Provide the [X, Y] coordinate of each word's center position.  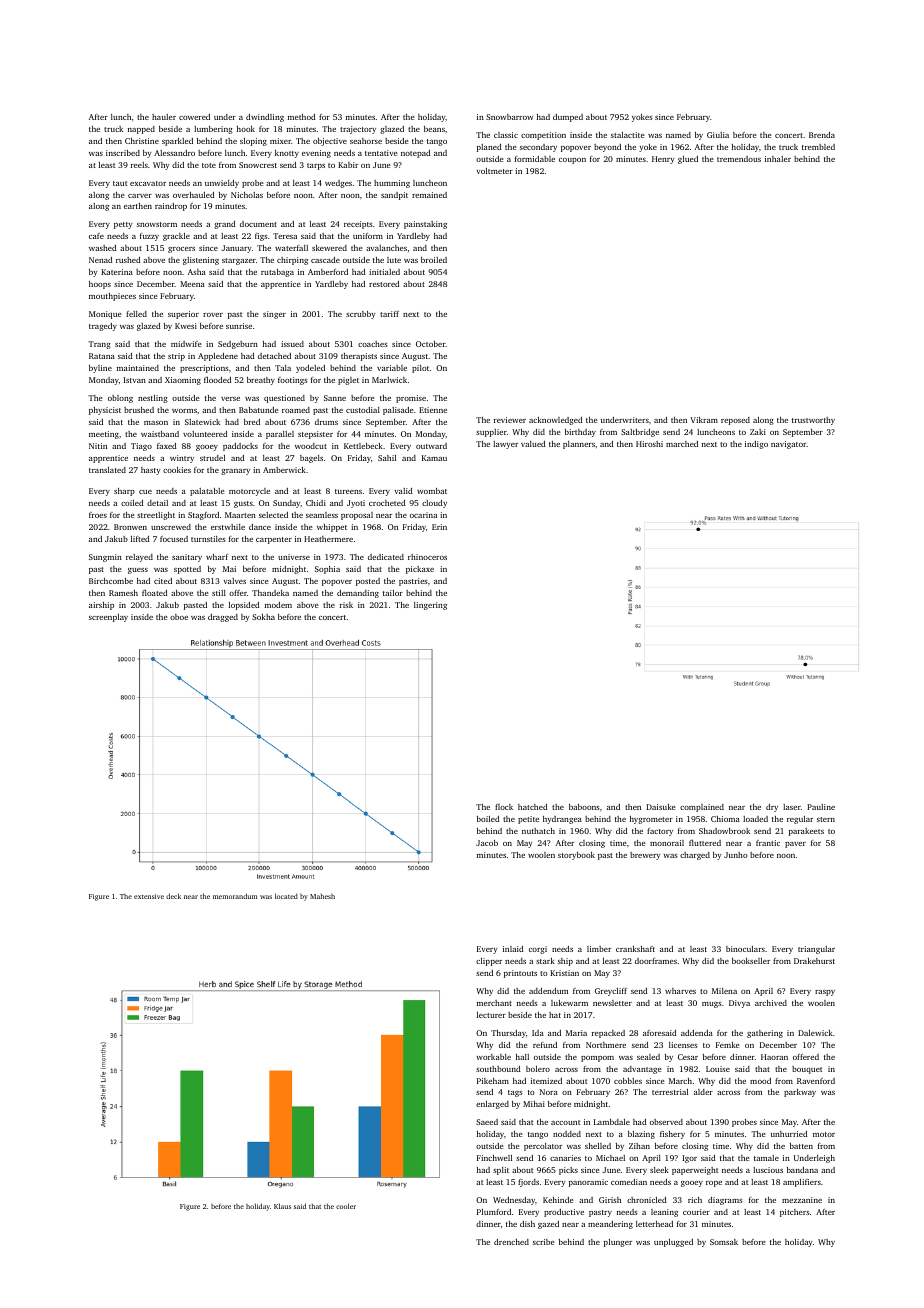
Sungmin [105, 558]
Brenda [822, 135]
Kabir [348, 165]
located [286, 896]
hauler [164, 117]
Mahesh [322, 896]
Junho [736, 855]
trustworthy [813, 421]
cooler [346, 1206]
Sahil [387, 458]
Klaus [282, 1206]
